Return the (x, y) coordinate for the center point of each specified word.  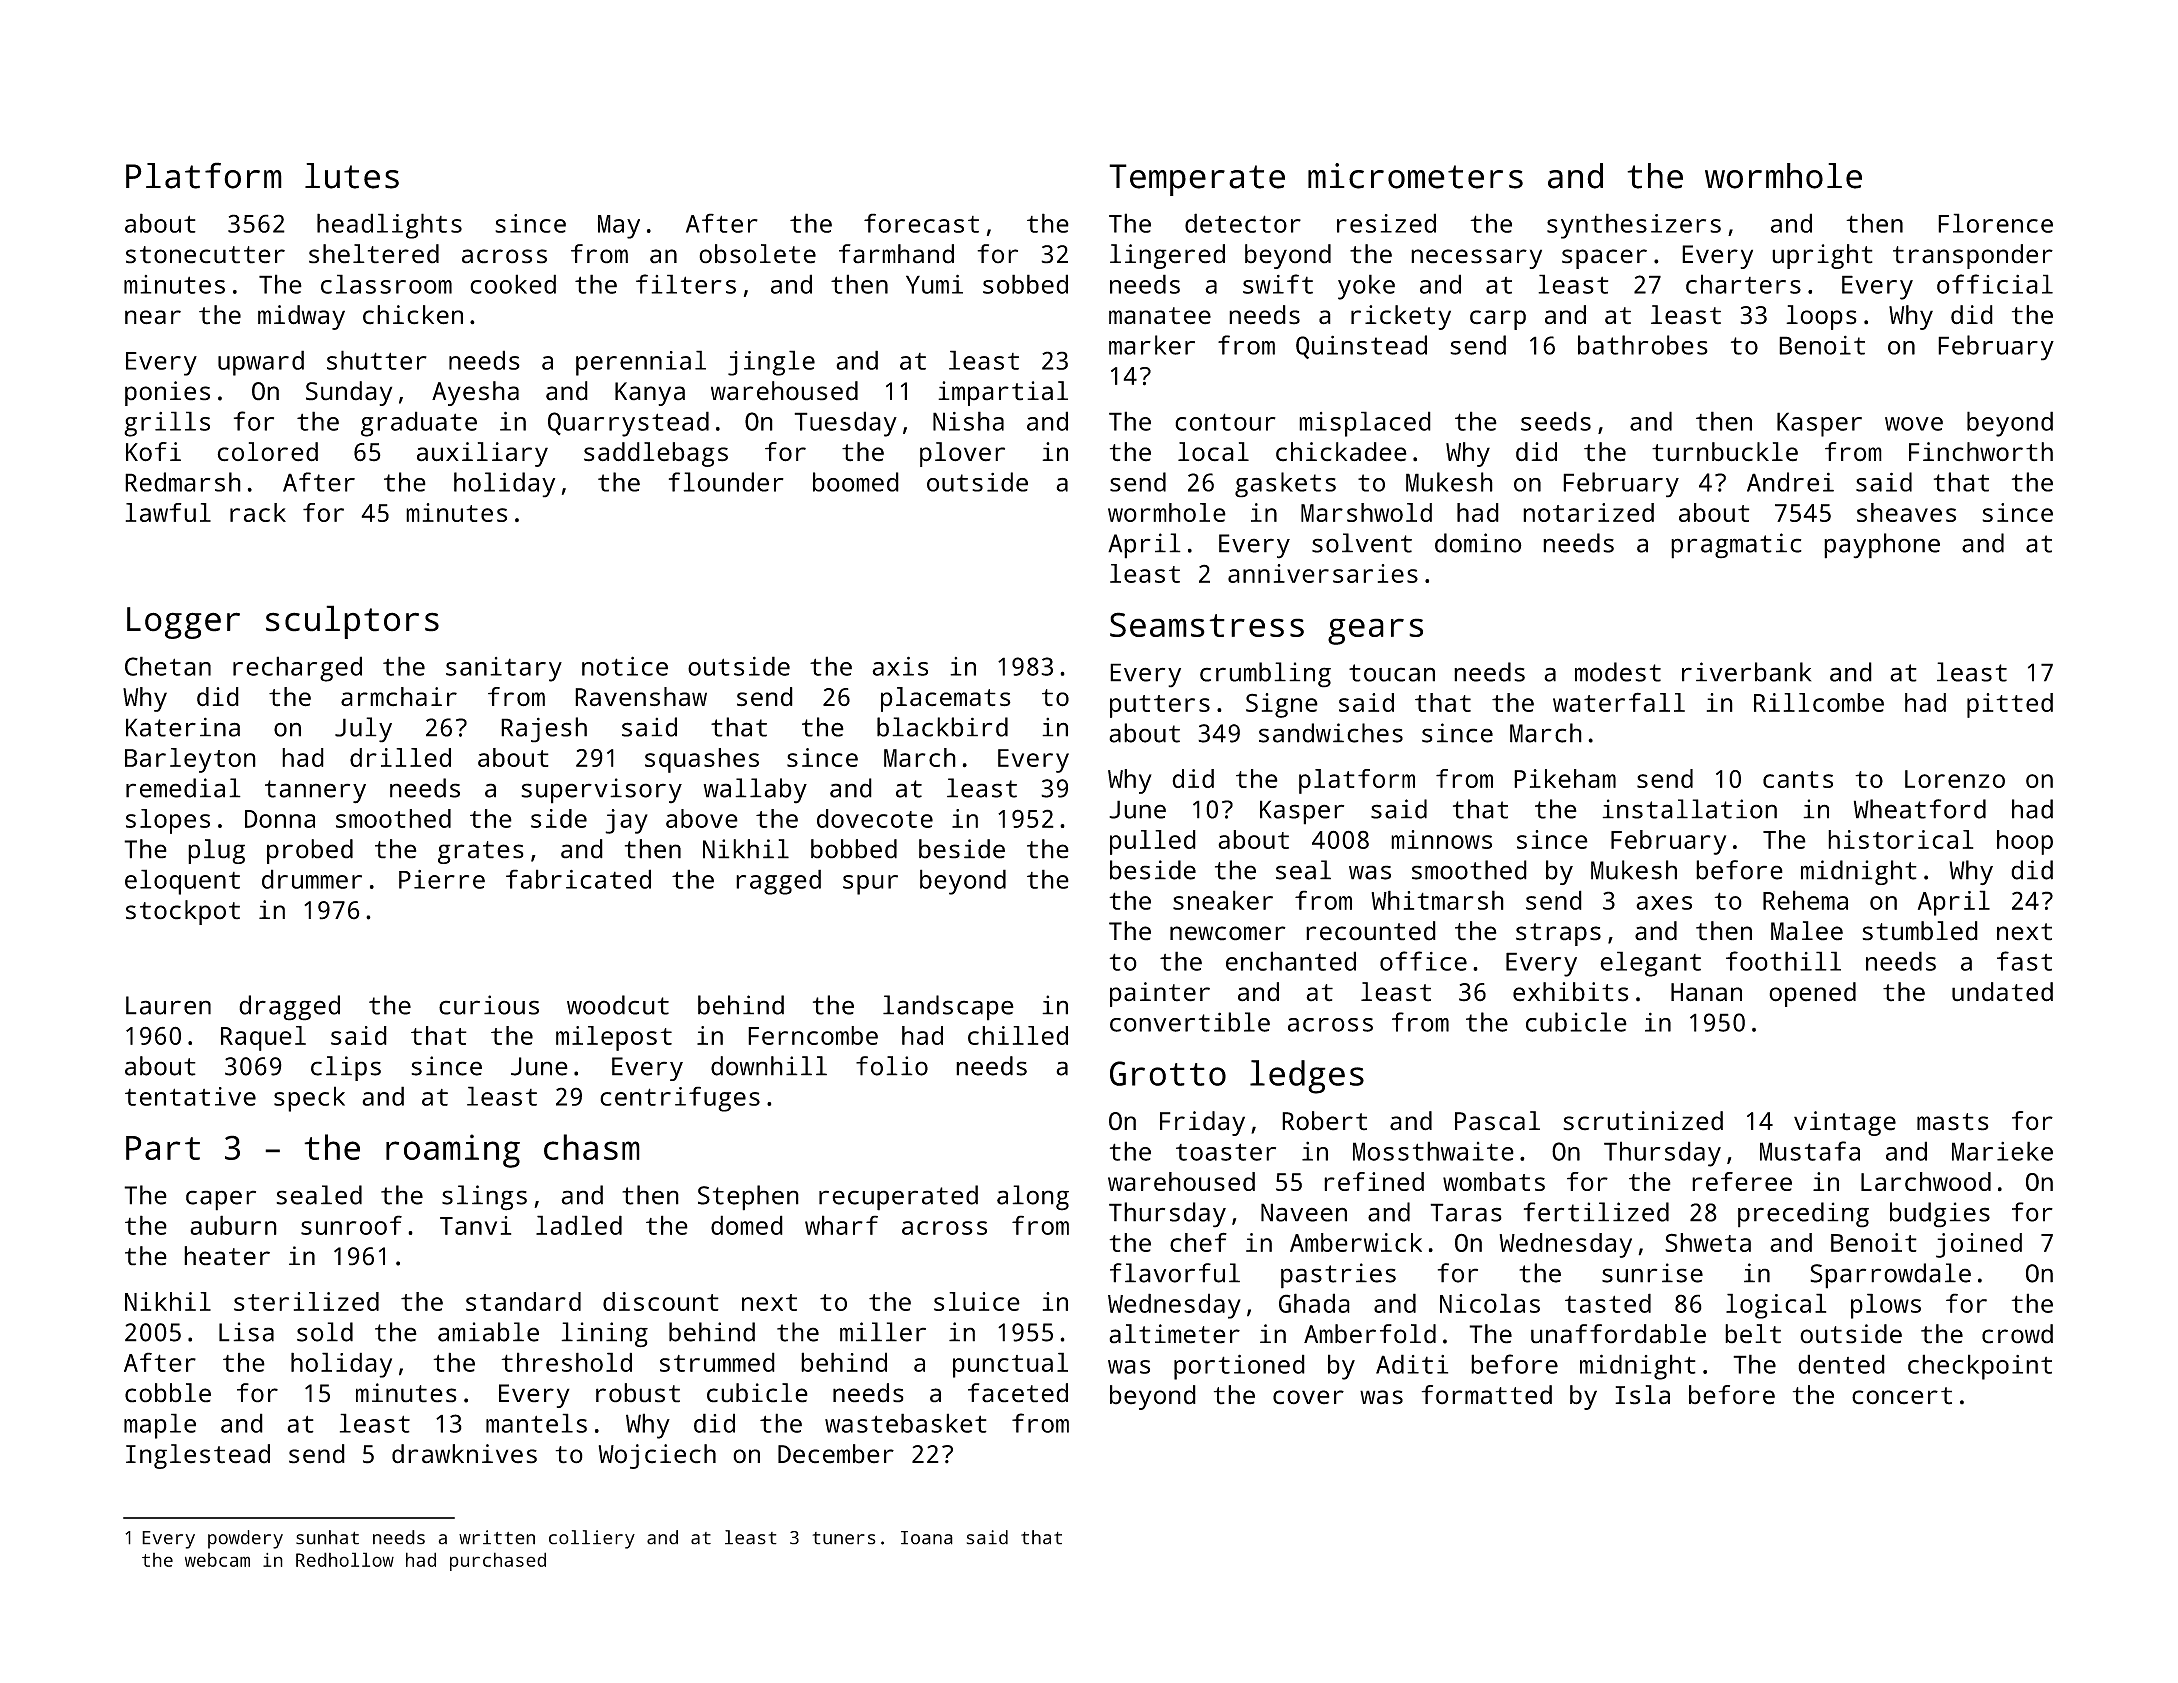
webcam (217, 1560)
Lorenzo (1955, 779)
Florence (1995, 223)
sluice (977, 1301)
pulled (1153, 842)
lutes (352, 176)
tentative (190, 1096)
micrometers (1415, 176)
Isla (1642, 1395)
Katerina (183, 727)
